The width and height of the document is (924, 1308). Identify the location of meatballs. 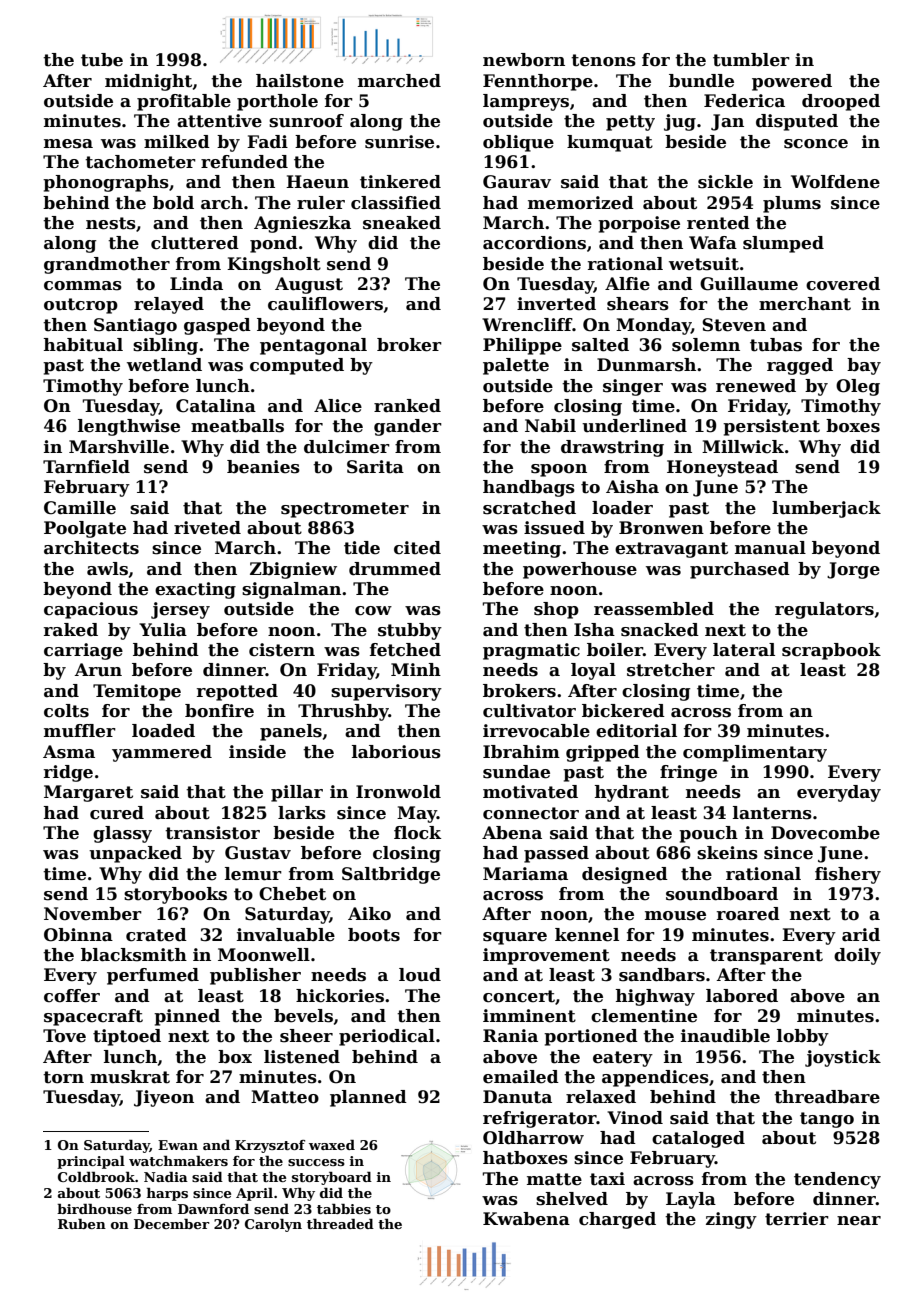
(237, 426).
